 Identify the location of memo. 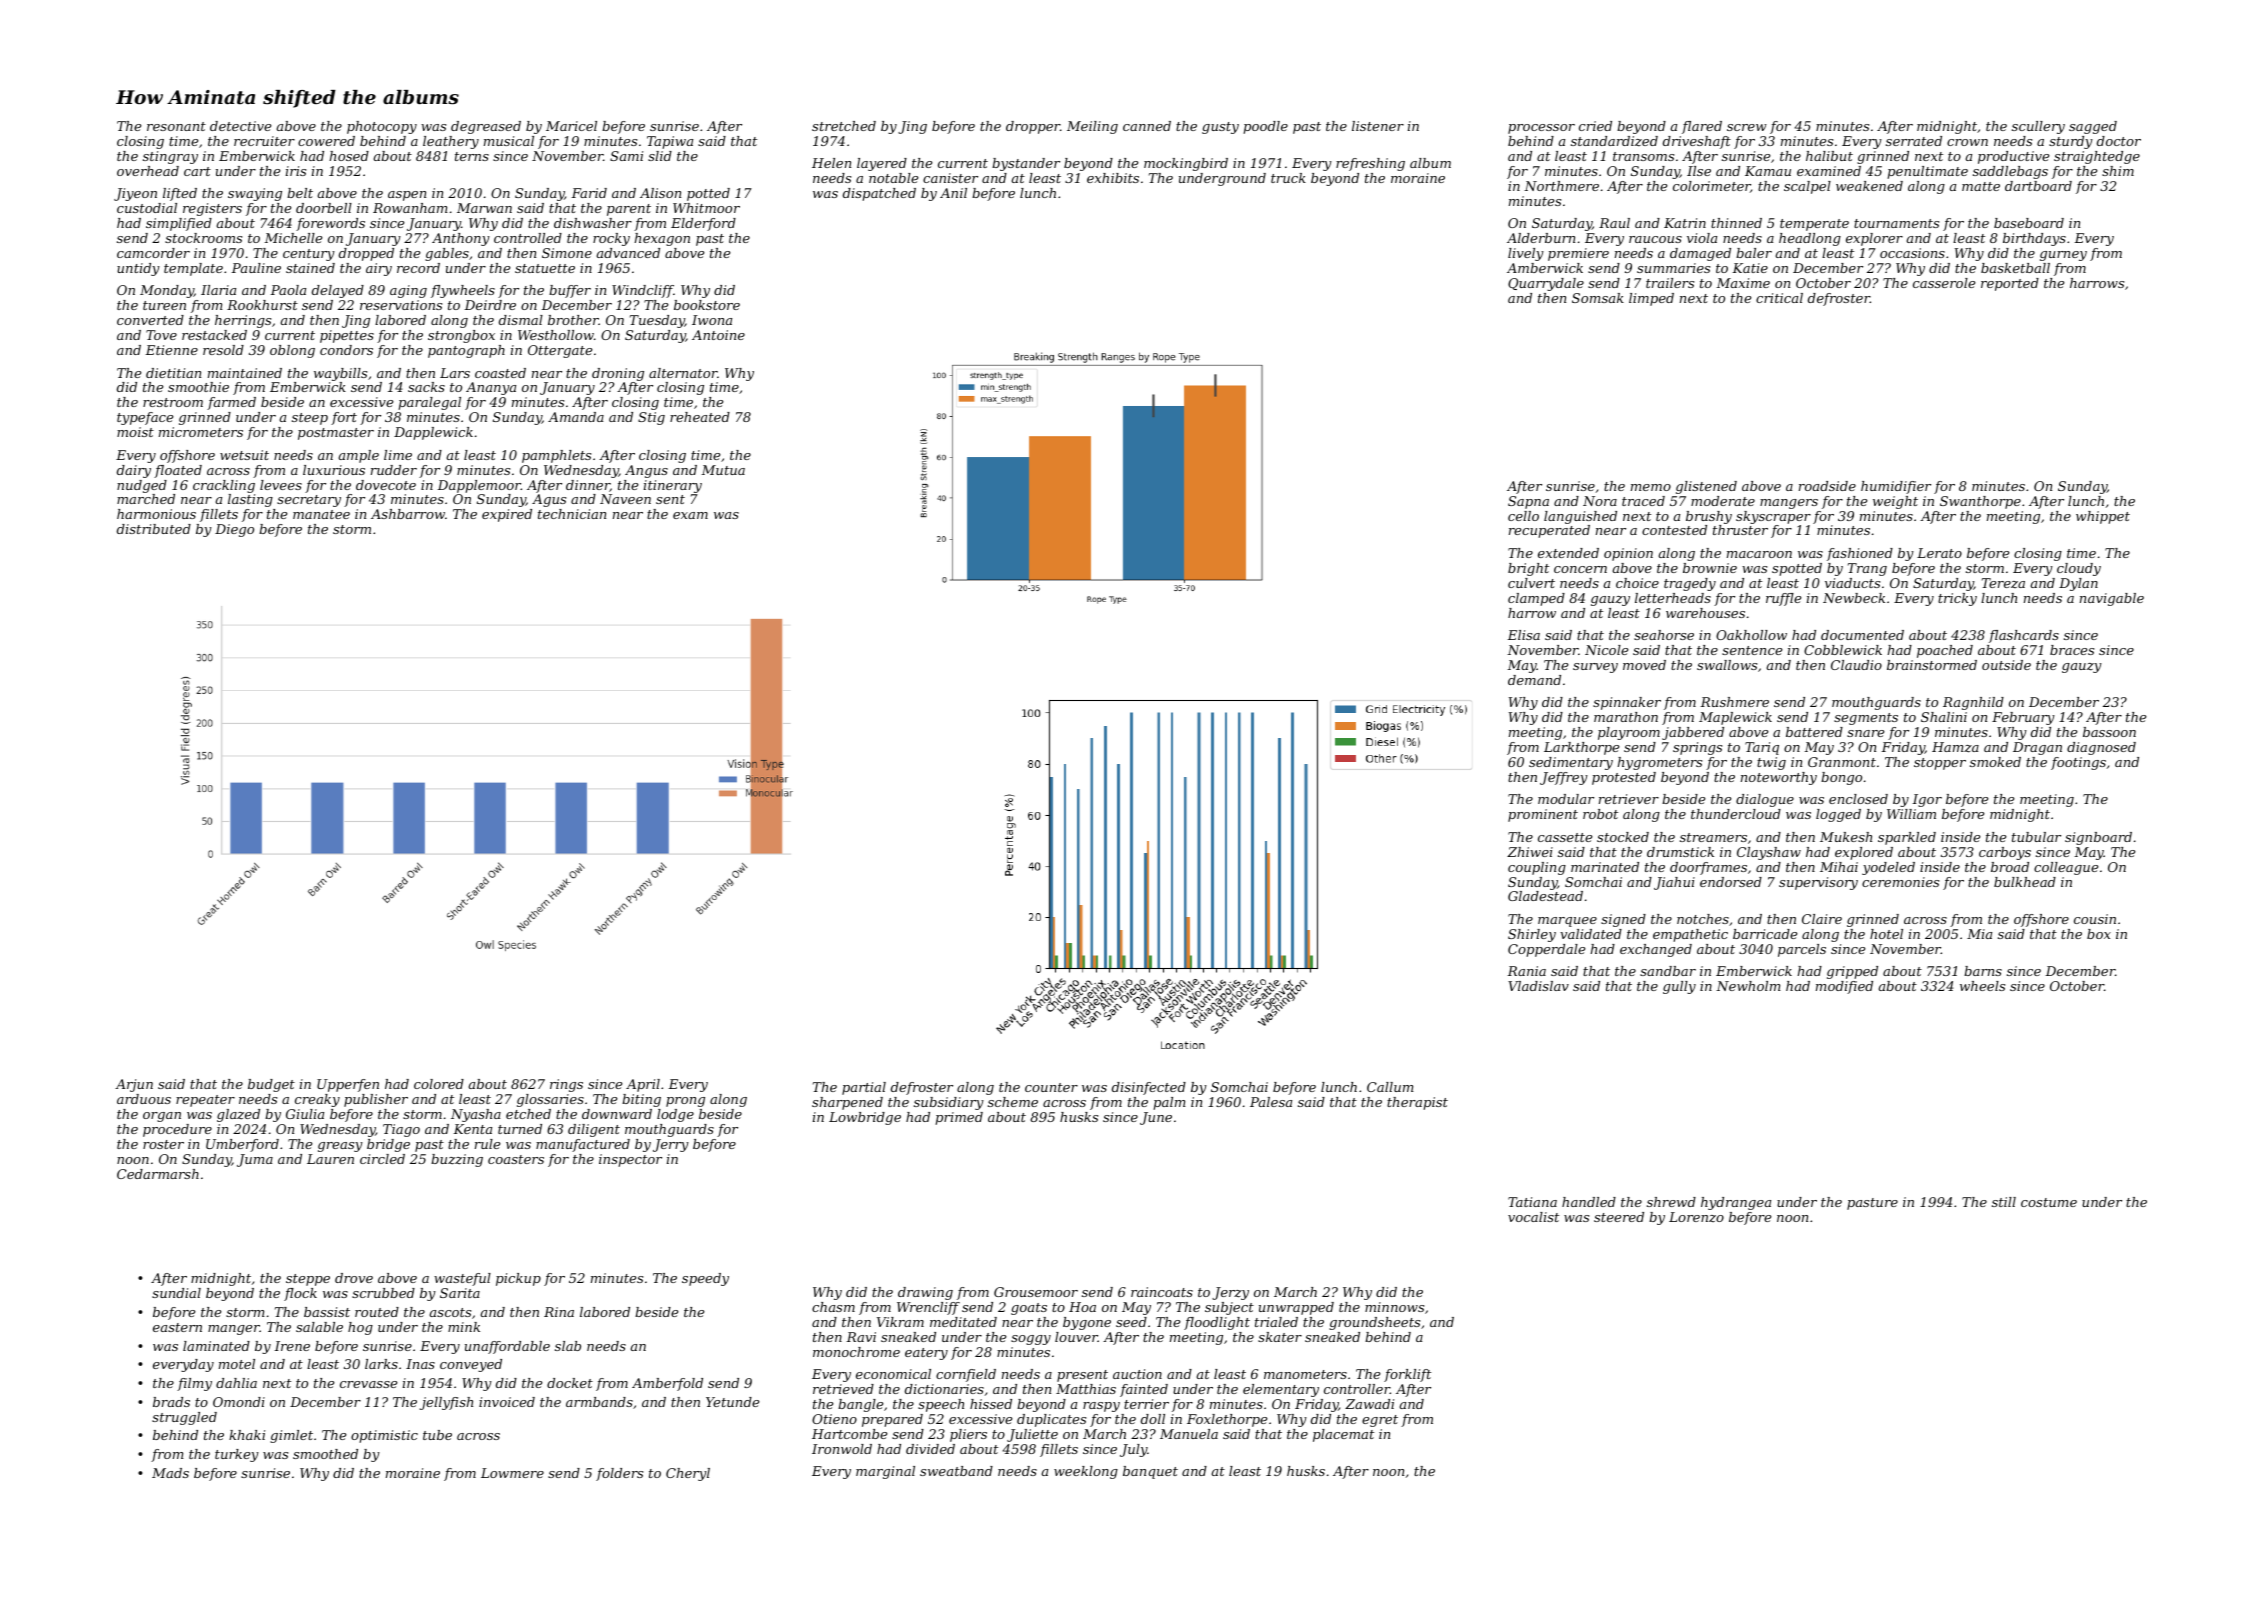
(1651, 487).
